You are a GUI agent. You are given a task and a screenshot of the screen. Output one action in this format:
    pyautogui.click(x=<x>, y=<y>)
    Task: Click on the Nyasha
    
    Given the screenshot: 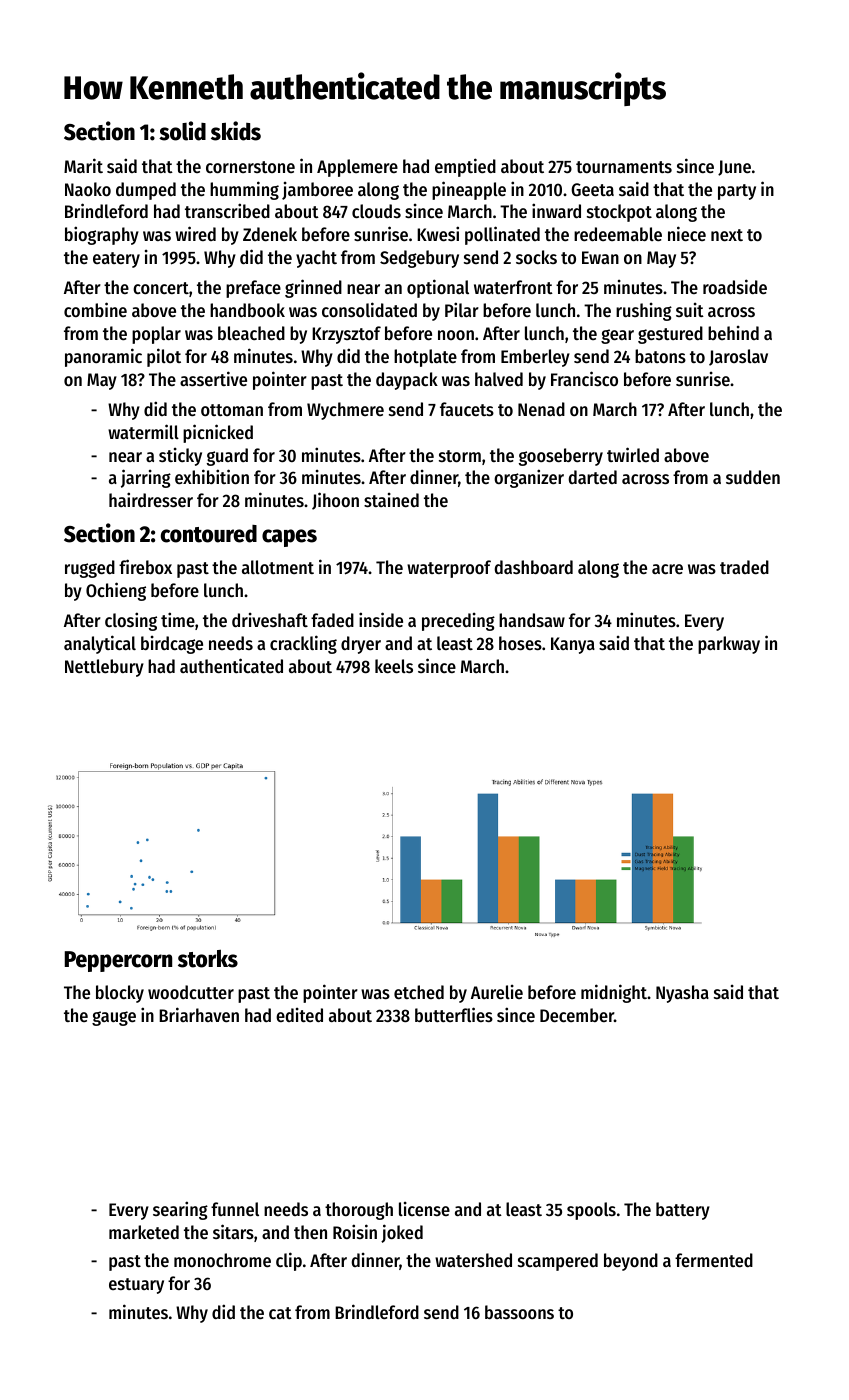 What is the action you would take?
    pyautogui.click(x=682, y=994)
